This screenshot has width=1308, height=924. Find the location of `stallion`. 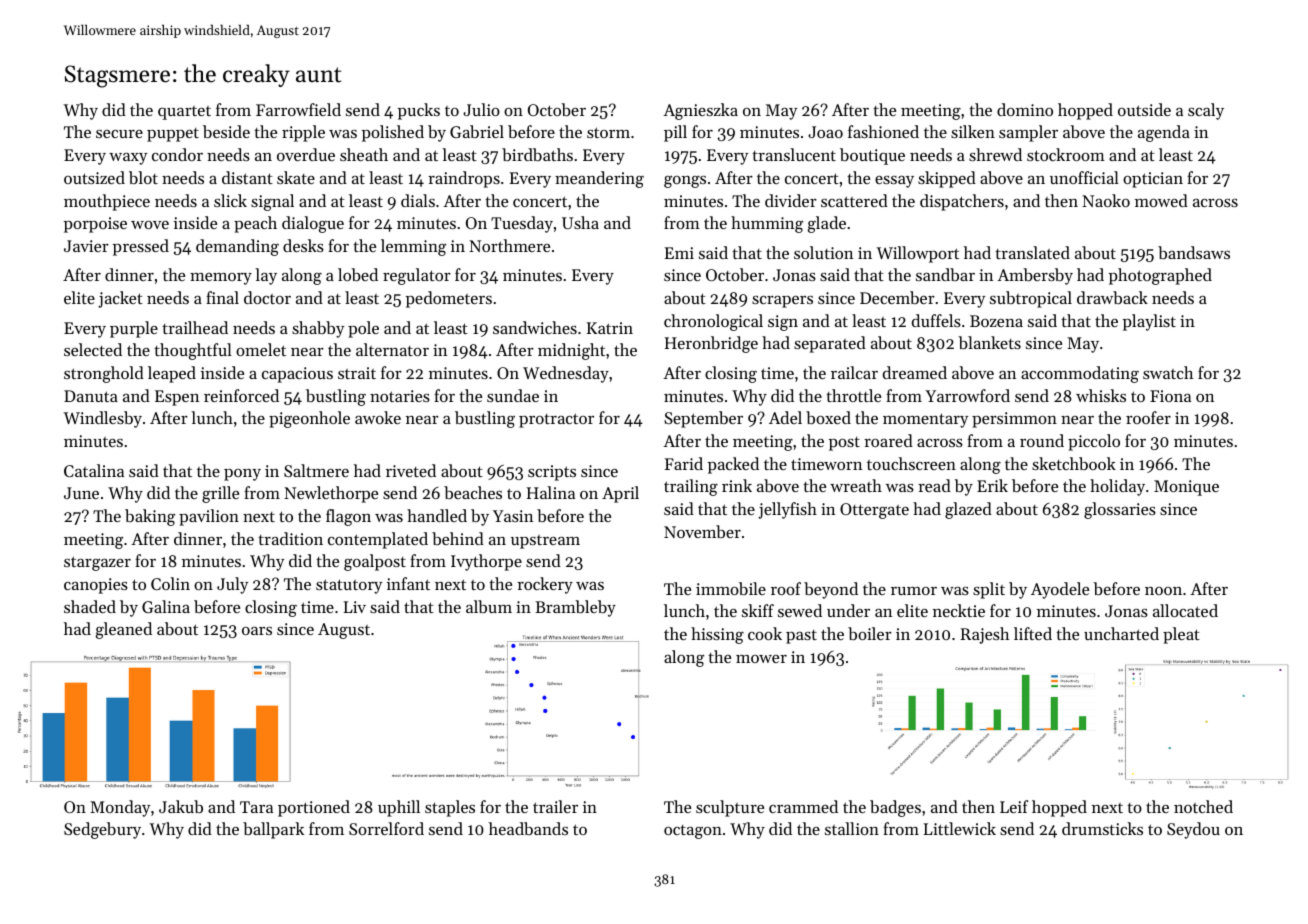

stallion is located at coordinates (852, 828).
